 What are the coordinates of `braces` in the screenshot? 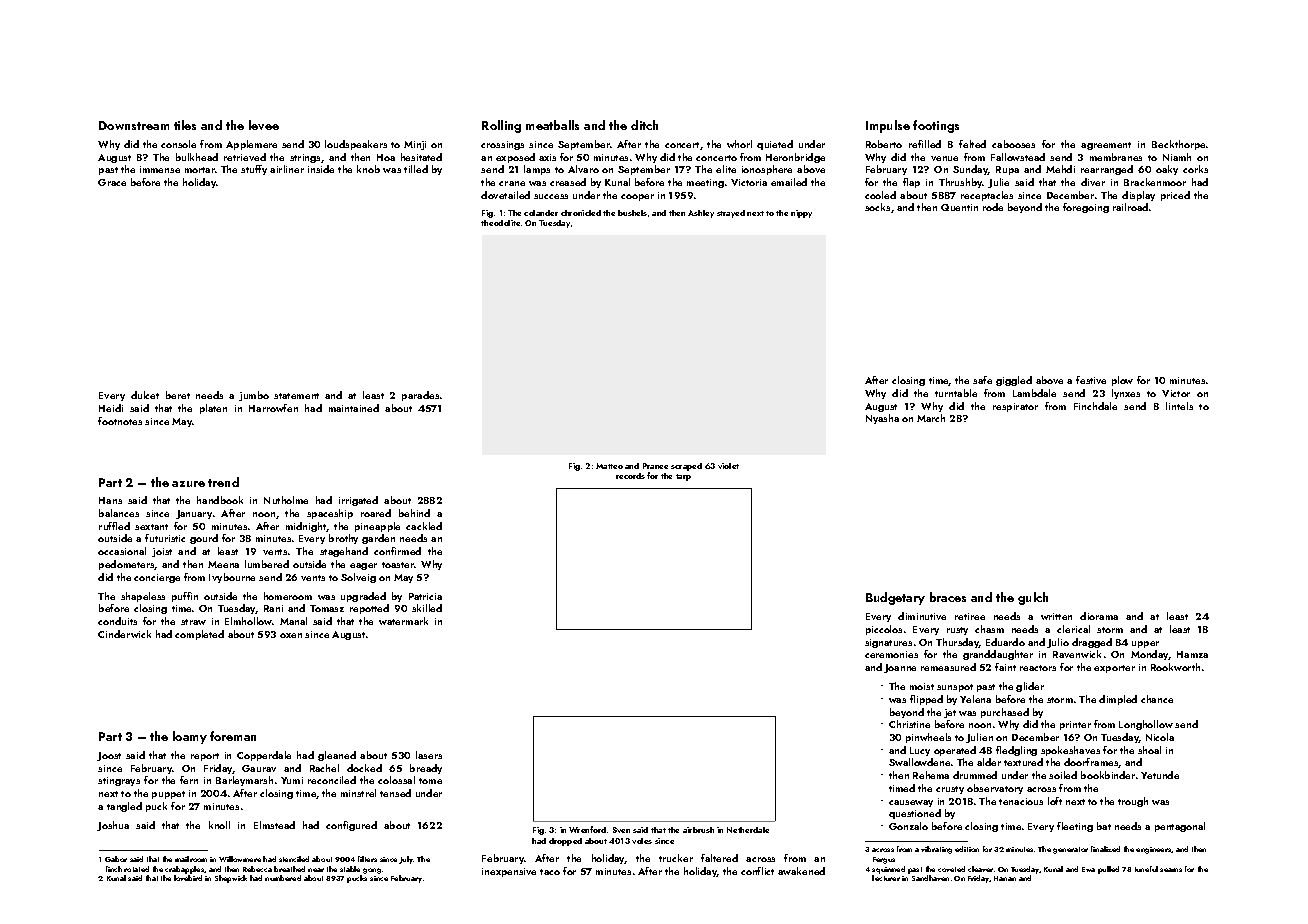 It's located at (948, 597).
